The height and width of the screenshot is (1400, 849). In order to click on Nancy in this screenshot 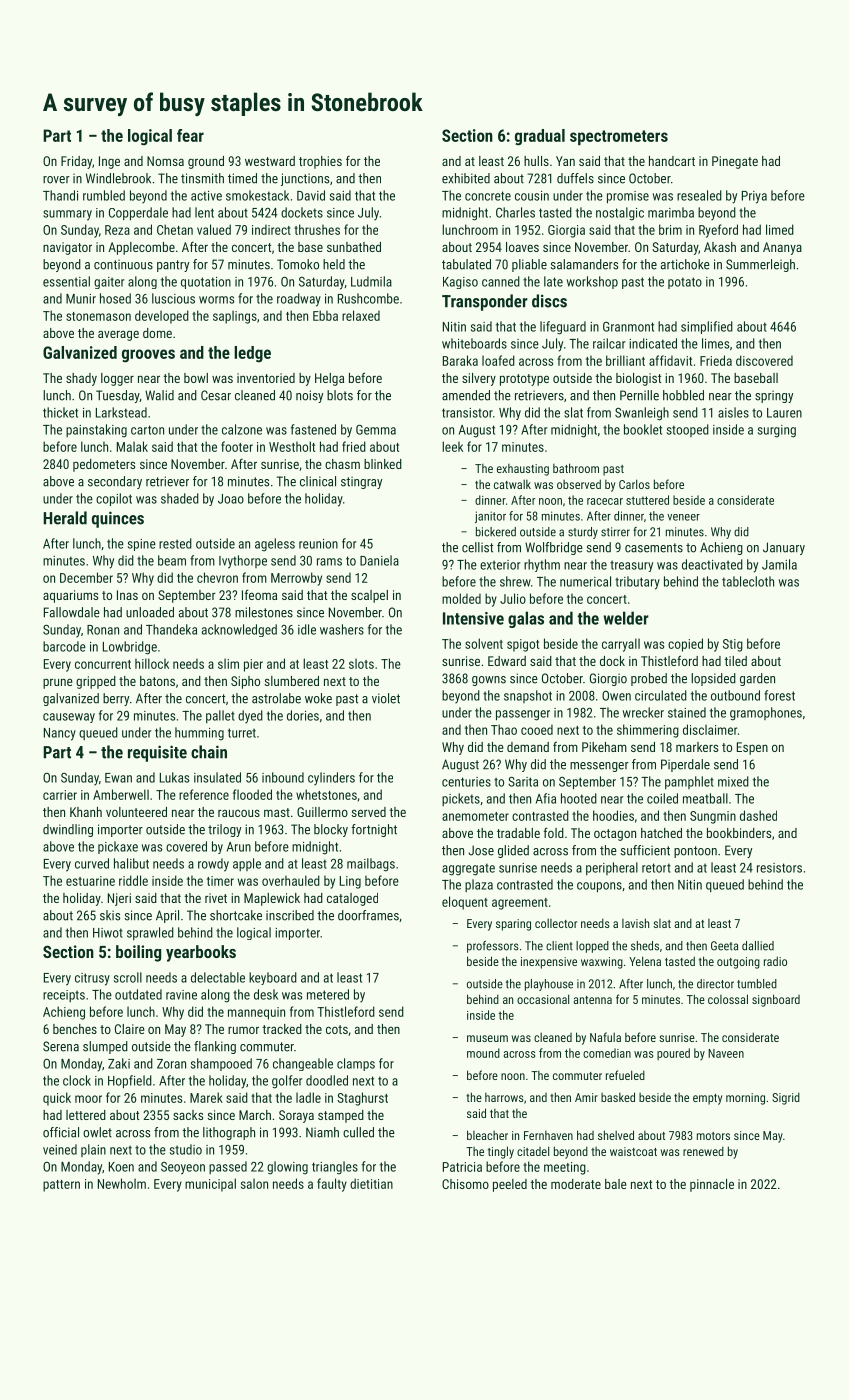, I will do `click(60, 734)`.
